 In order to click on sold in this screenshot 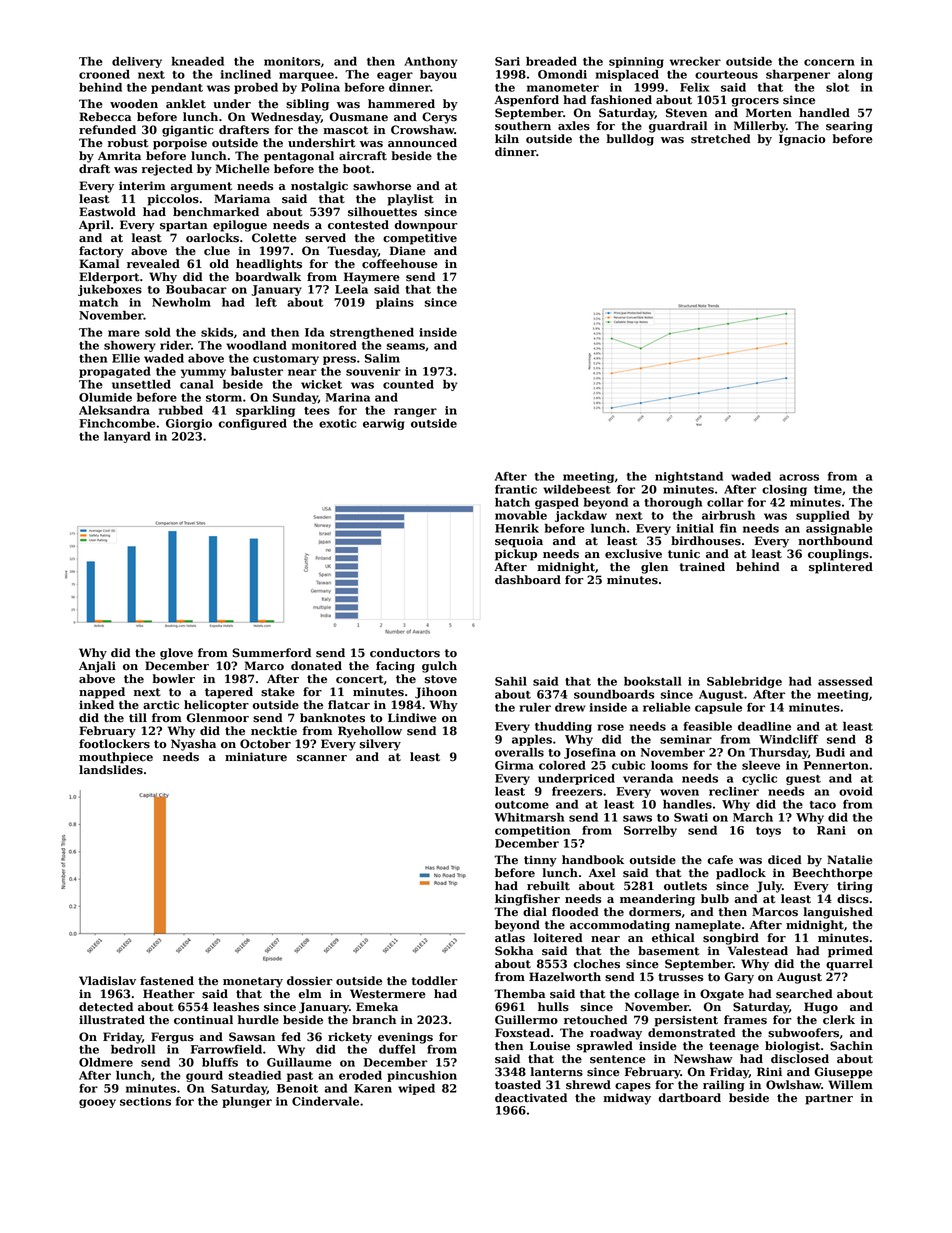, I will do `click(158, 332)`.
